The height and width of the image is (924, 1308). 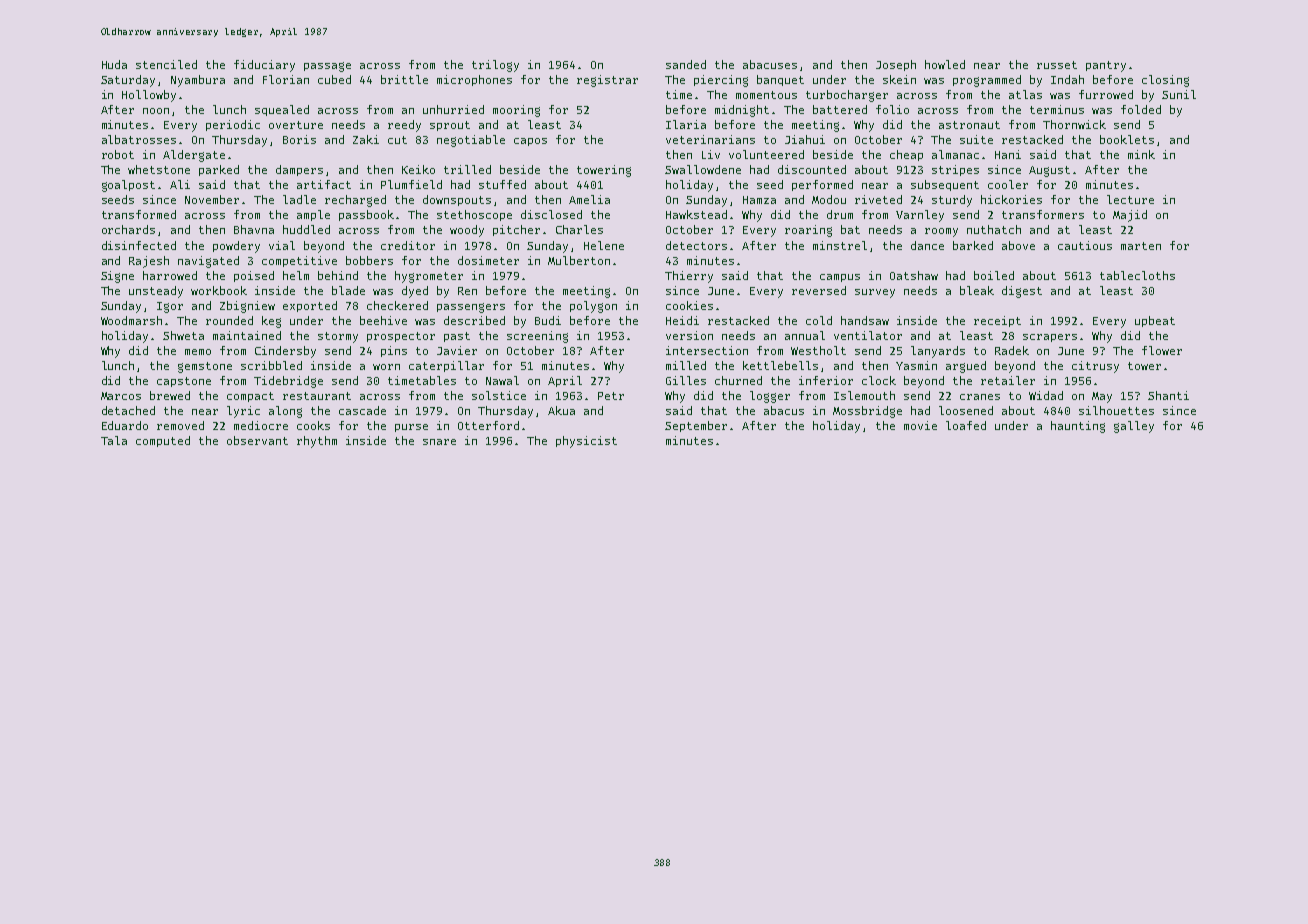 What do you see at coordinates (467, 291) in the image?
I see `Ren` at bounding box center [467, 291].
